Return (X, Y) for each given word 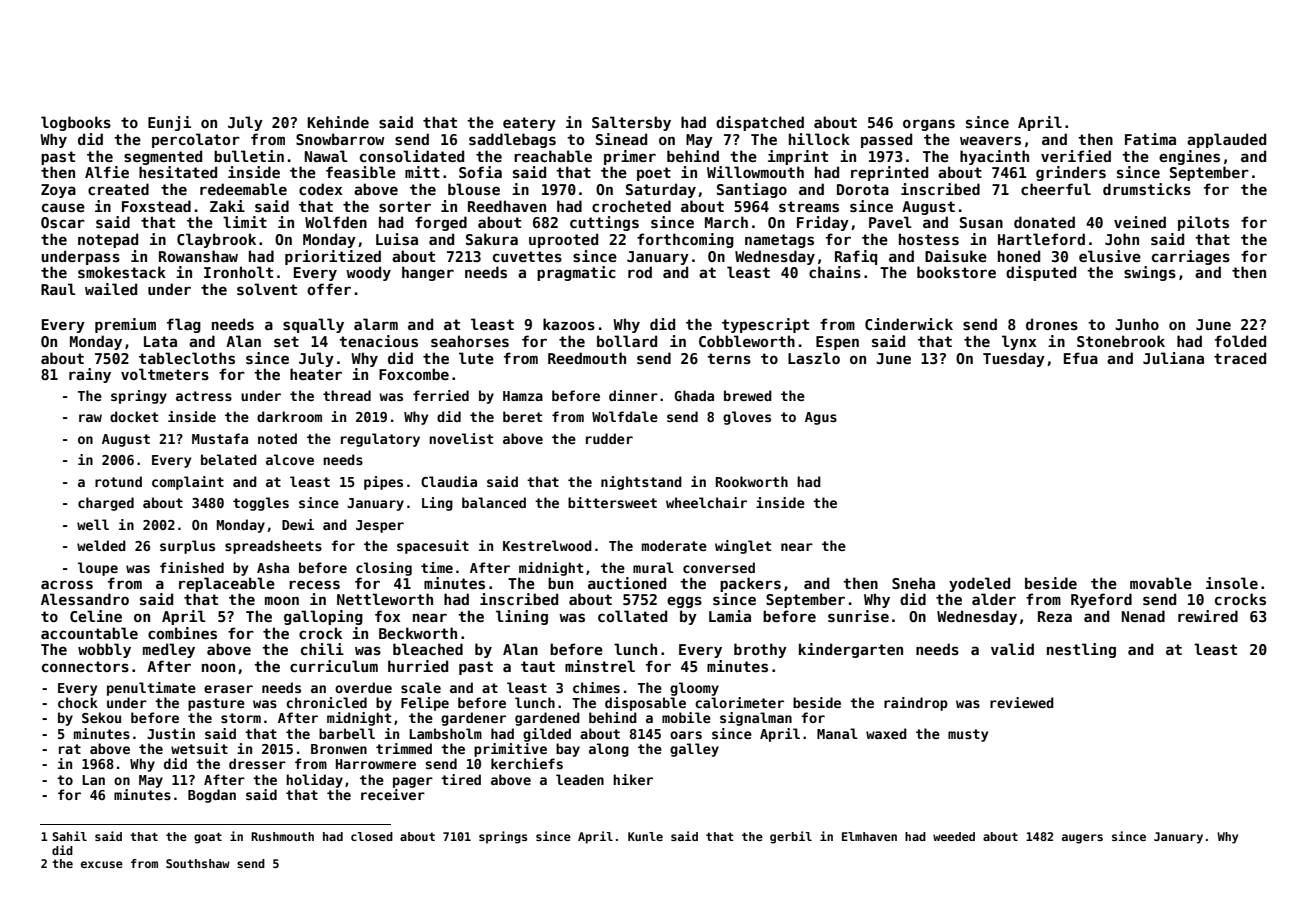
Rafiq (856, 257)
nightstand (641, 483)
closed (372, 836)
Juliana (1173, 358)
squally (313, 325)
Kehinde (338, 122)
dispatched (760, 123)
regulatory (380, 440)
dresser (257, 763)
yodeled (979, 584)
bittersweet (612, 502)
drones (1052, 324)
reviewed (1022, 702)
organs (929, 125)
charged (106, 504)
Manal (837, 733)
